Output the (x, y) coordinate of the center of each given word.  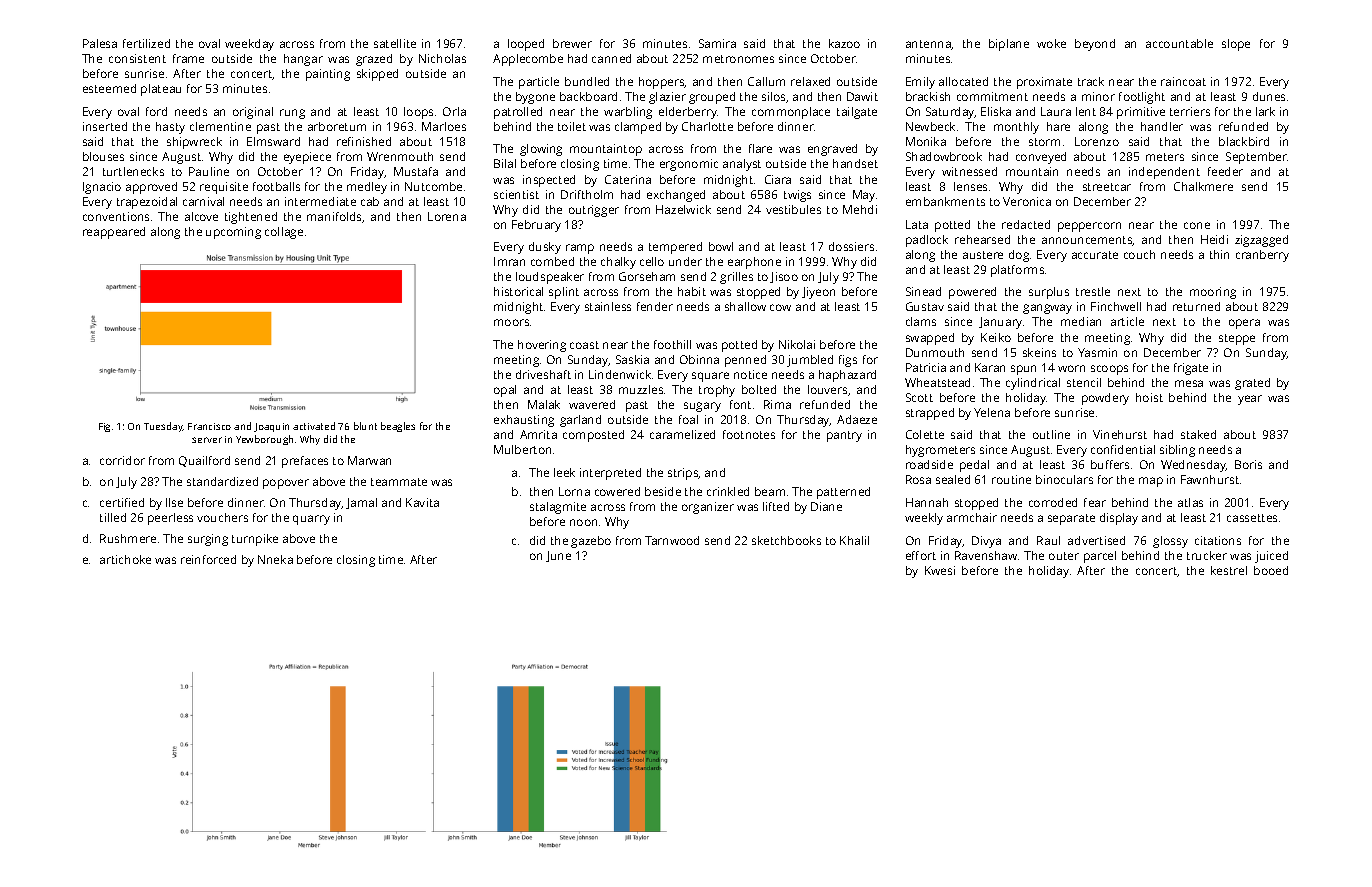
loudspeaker (550, 278)
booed (1271, 570)
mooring (1213, 293)
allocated (963, 81)
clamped (638, 128)
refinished (364, 141)
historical (518, 291)
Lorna (574, 491)
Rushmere (128, 538)
